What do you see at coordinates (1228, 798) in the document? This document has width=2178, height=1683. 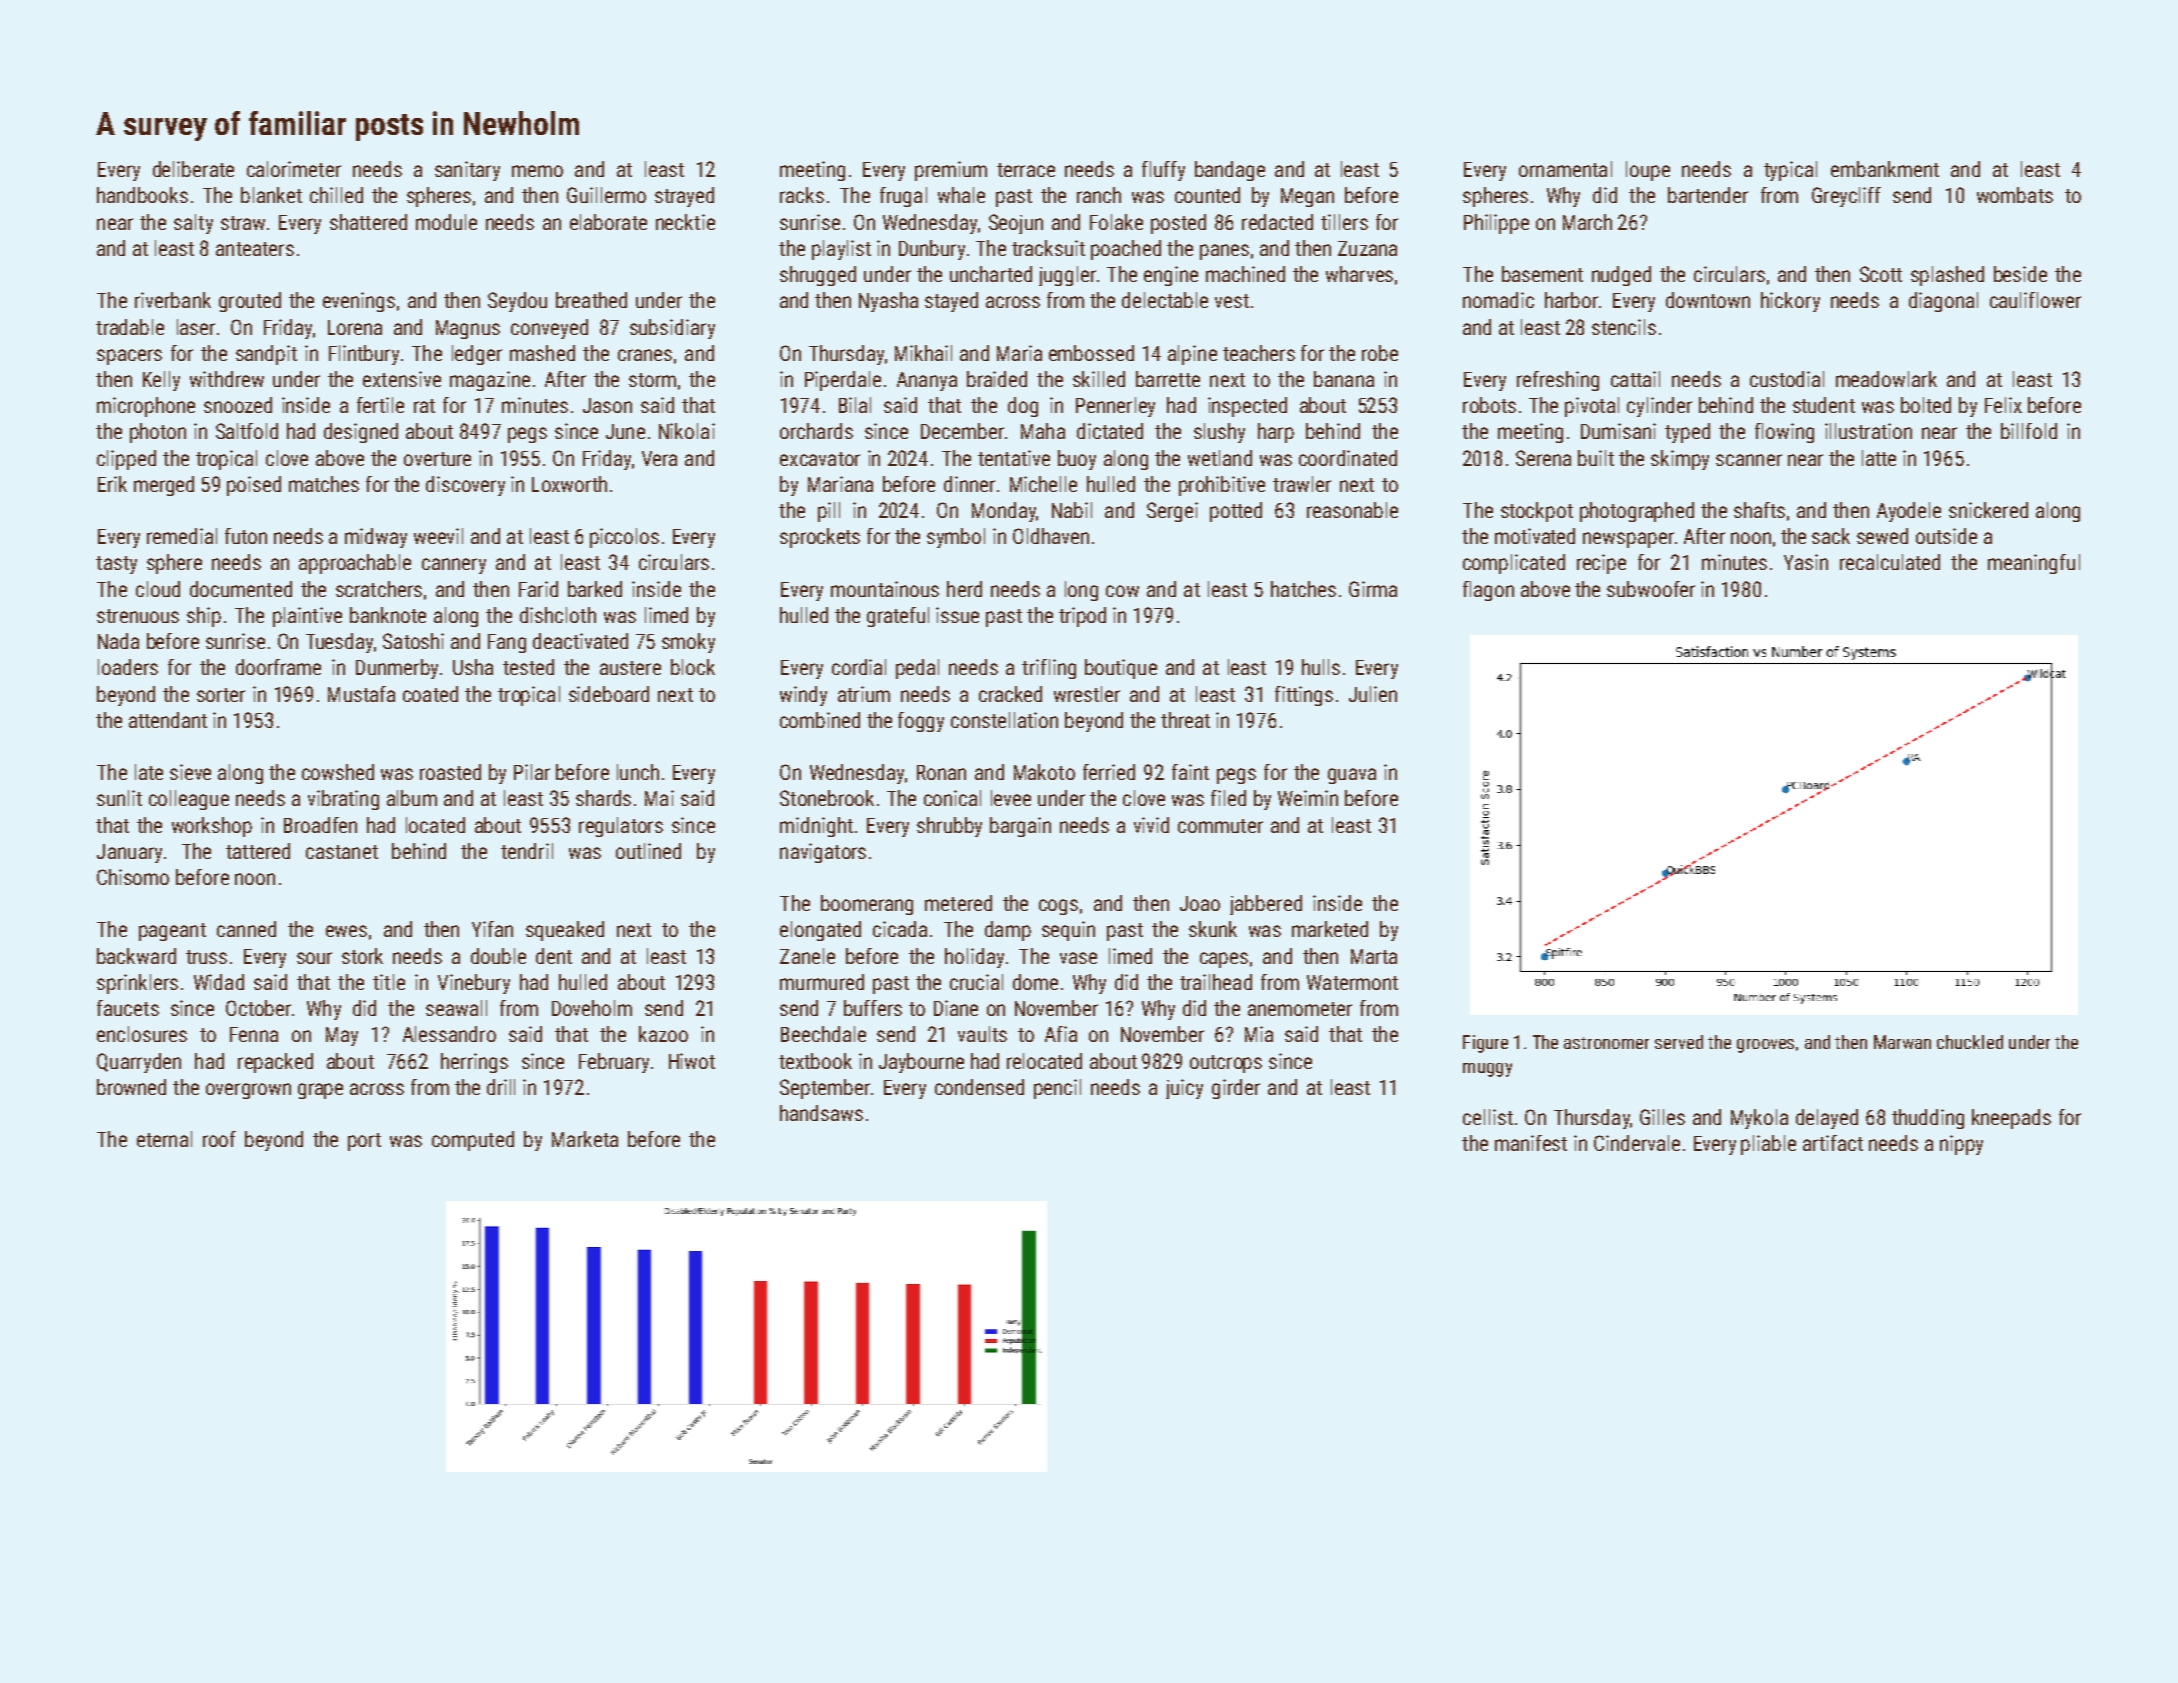 I see `filed` at bounding box center [1228, 798].
